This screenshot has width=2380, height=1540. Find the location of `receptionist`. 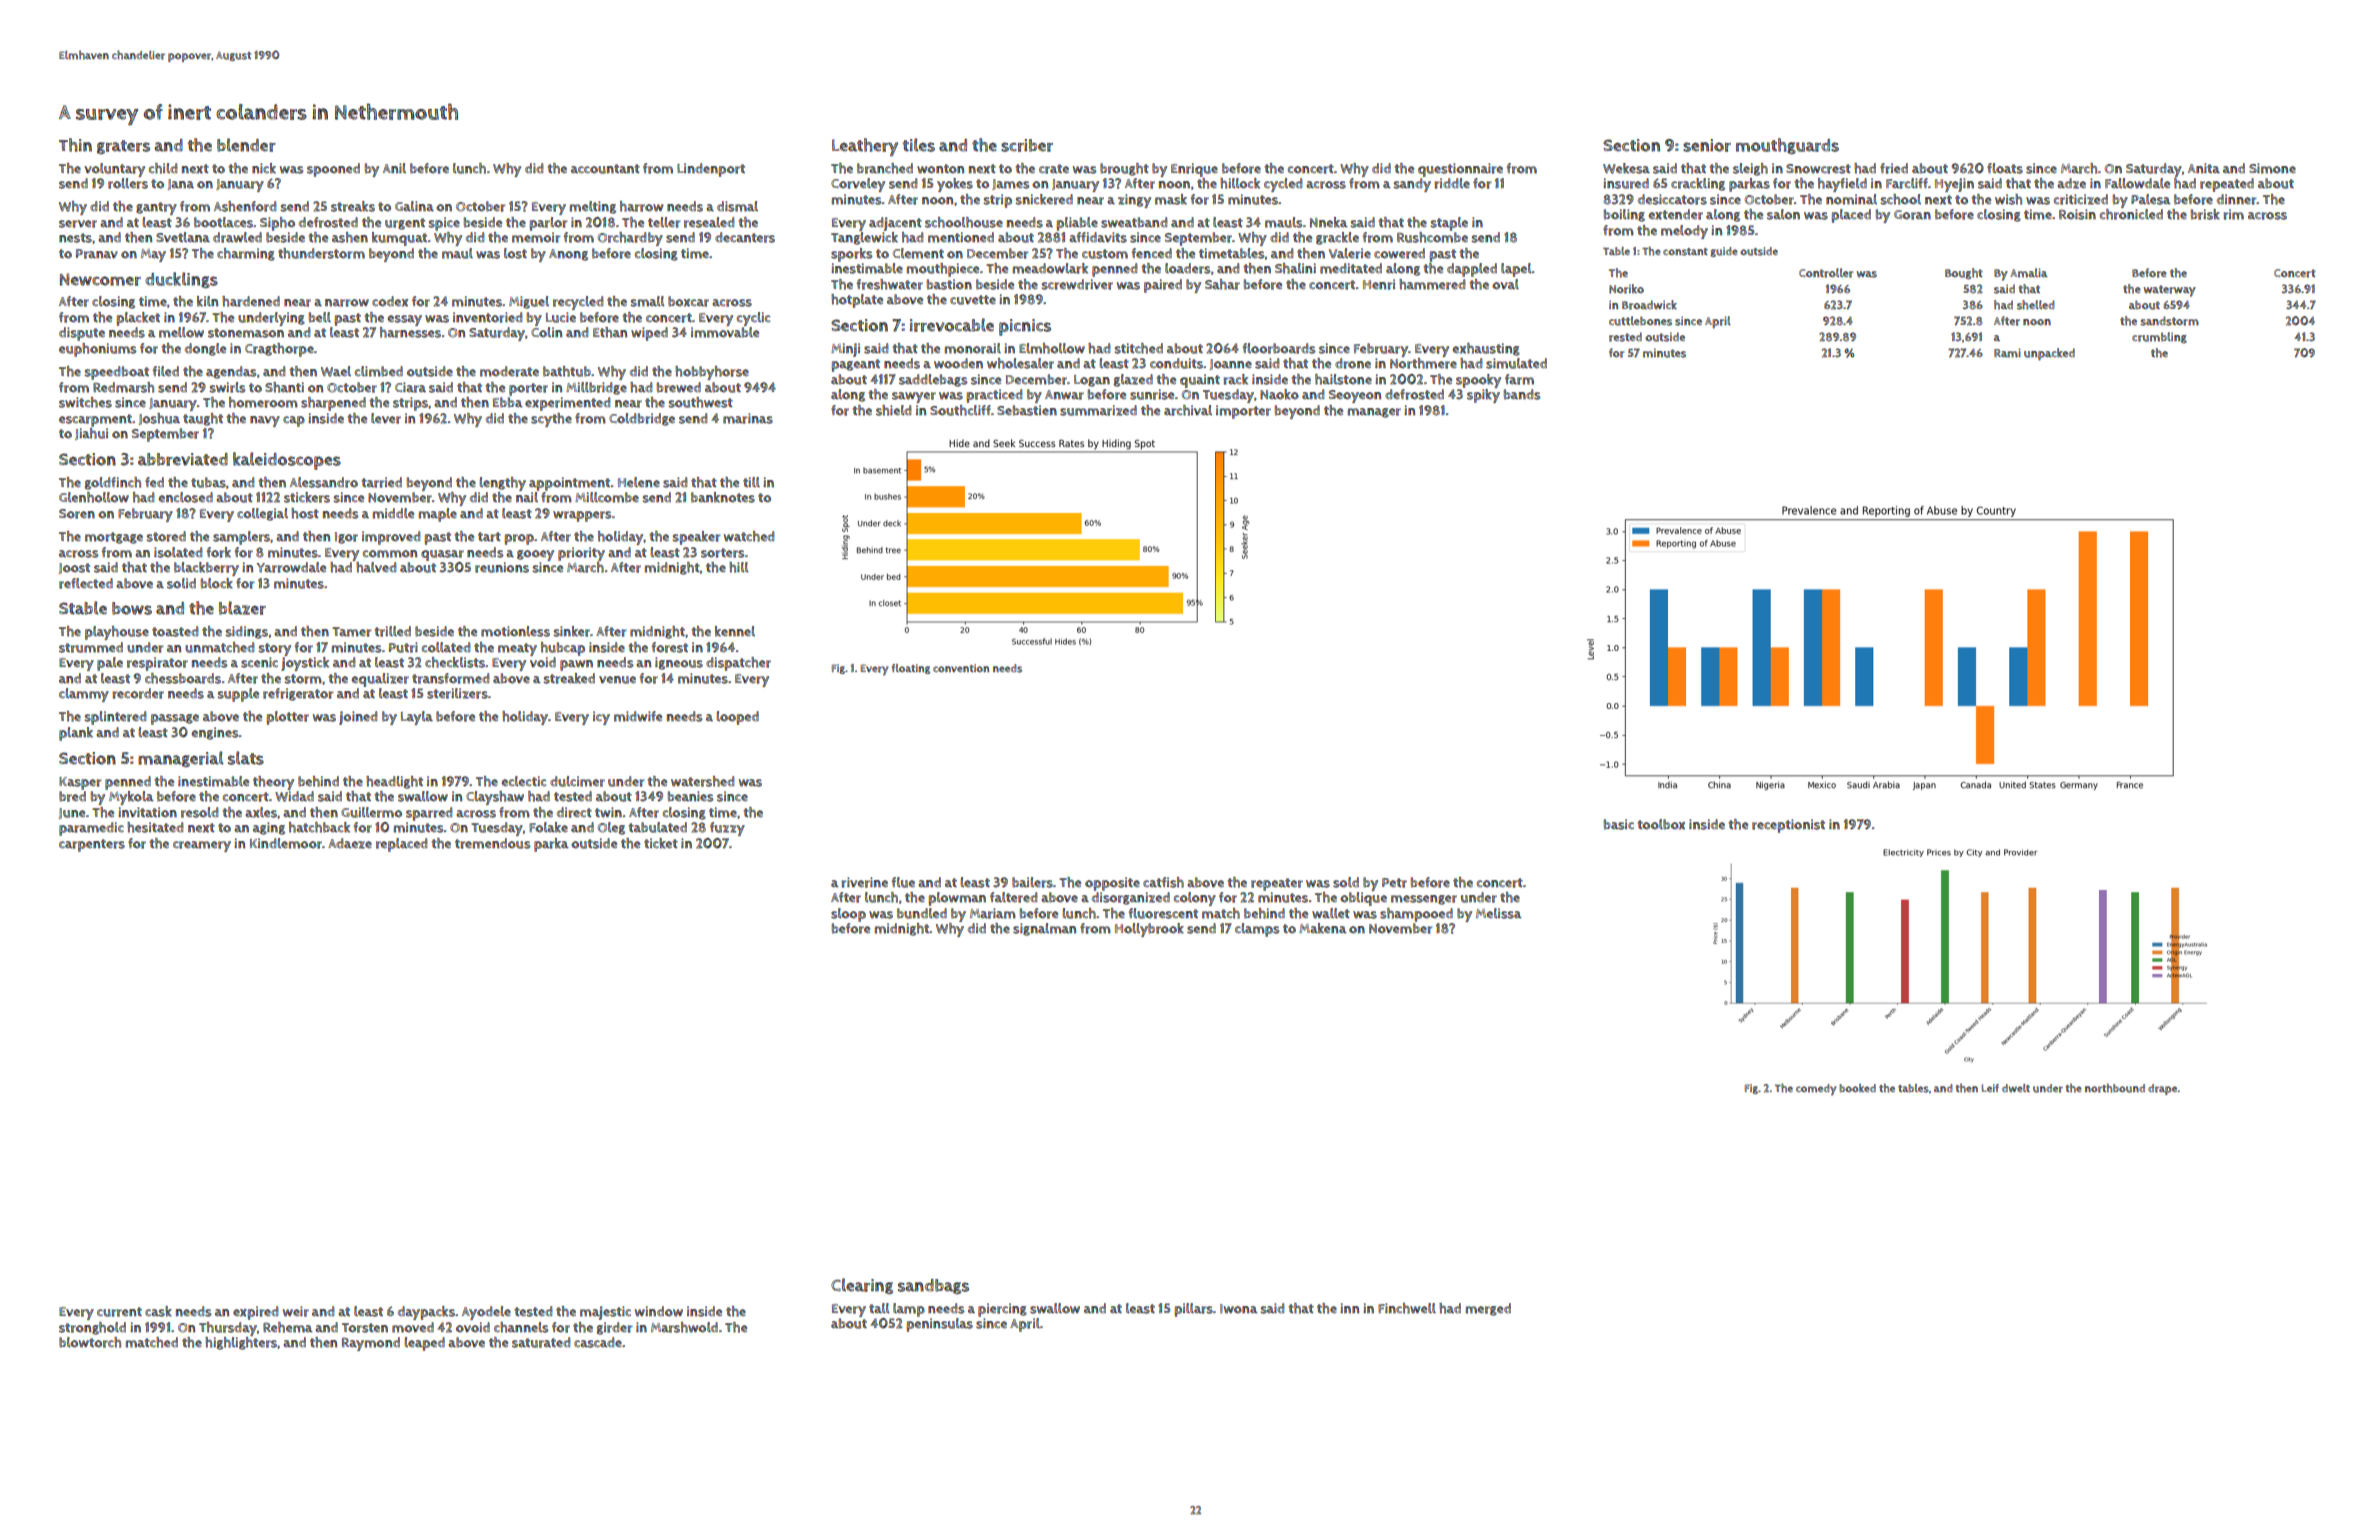

receptionist is located at coordinates (1788, 826).
